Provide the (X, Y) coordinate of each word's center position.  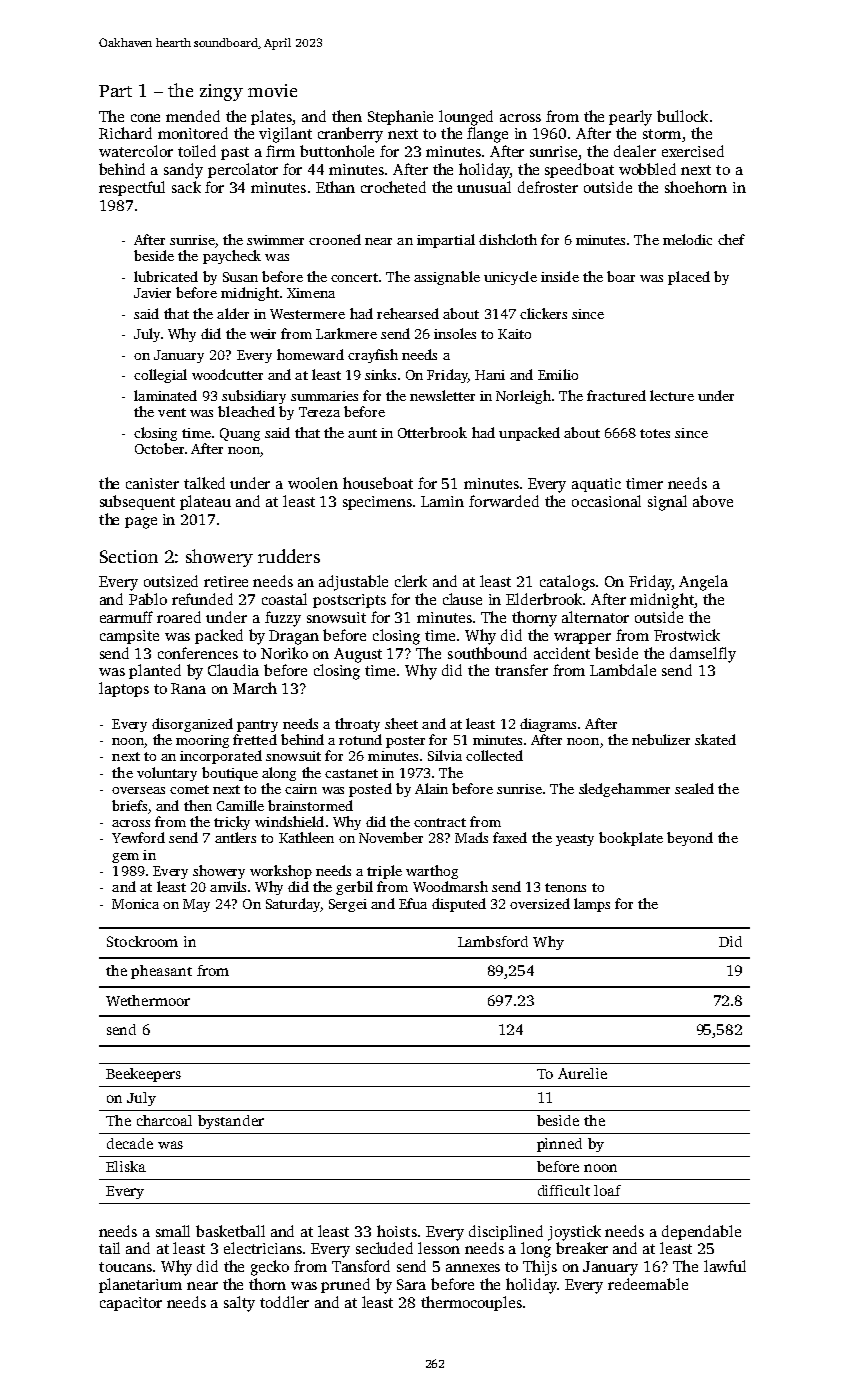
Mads (471, 837)
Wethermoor (148, 1000)
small (173, 1231)
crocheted (393, 187)
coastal (284, 599)
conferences (198, 653)
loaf (607, 1190)
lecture (672, 395)
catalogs (567, 583)
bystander (231, 1122)
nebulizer (661, 739)
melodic (687, 239)
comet (189, 789)
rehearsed (408, 313)
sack (186, 187)
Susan (240, 277)
